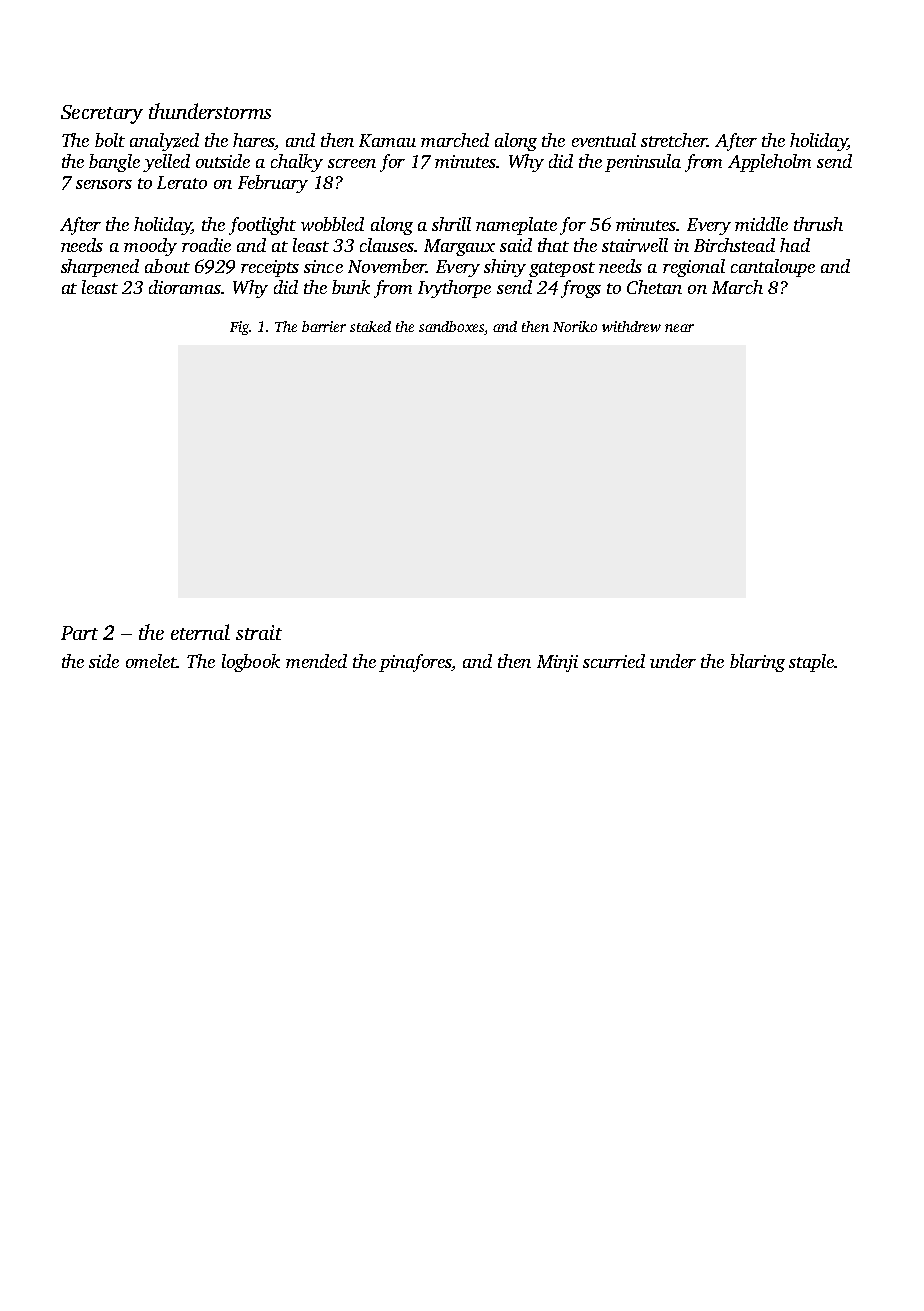  What do you see at coordinates (757, 663) in the screenshot?
I see `blaring` at bounding box center [757, 663].
